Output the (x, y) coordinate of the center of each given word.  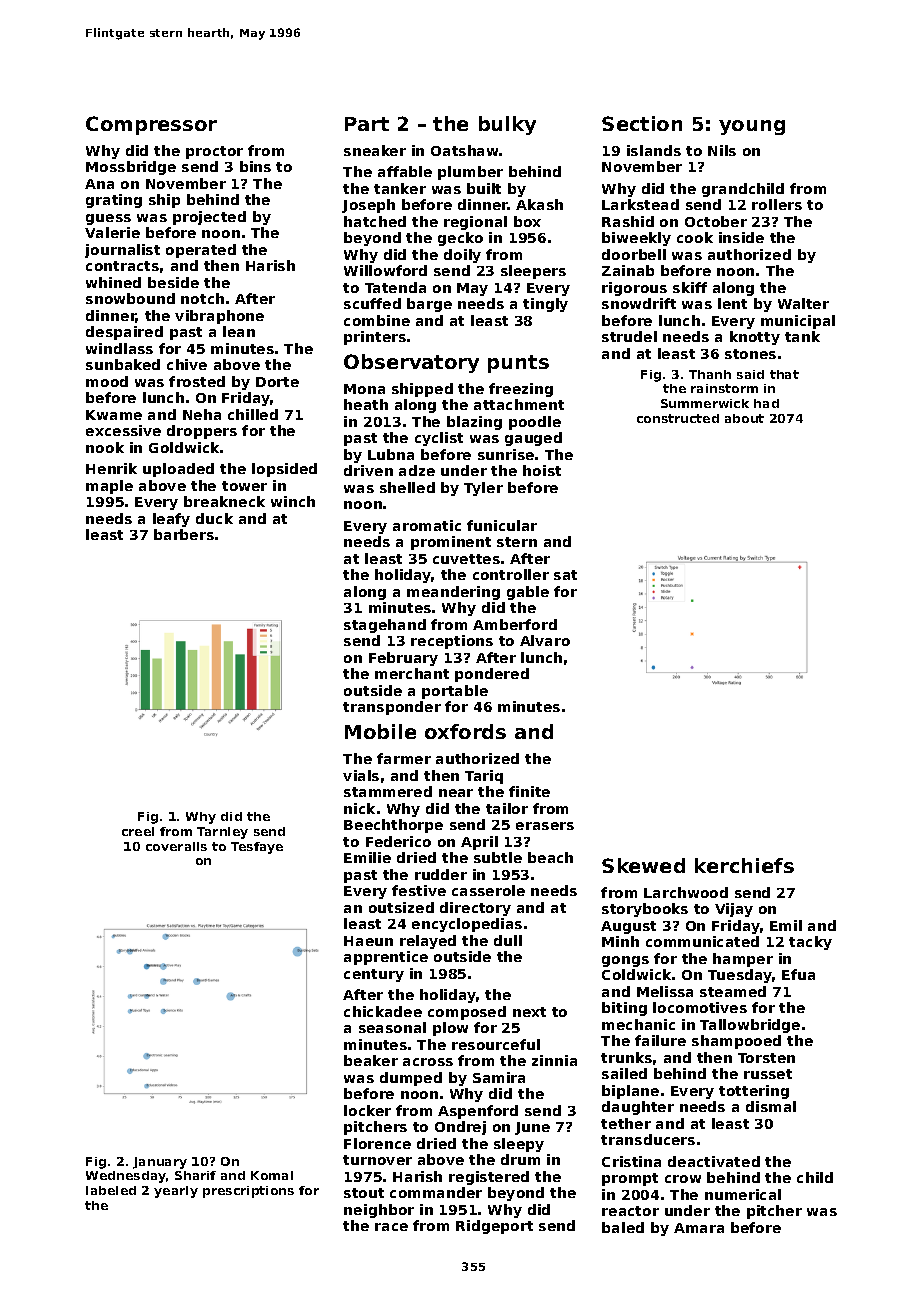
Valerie (112, 232)
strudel (629, 336)
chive (187, 364)
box (527, 221)
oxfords (465, 731)
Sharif (195, 1175)
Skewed (643, 865)
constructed (678, 418)
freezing (521, 390)
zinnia (554, 1060)
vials (361, 775)
